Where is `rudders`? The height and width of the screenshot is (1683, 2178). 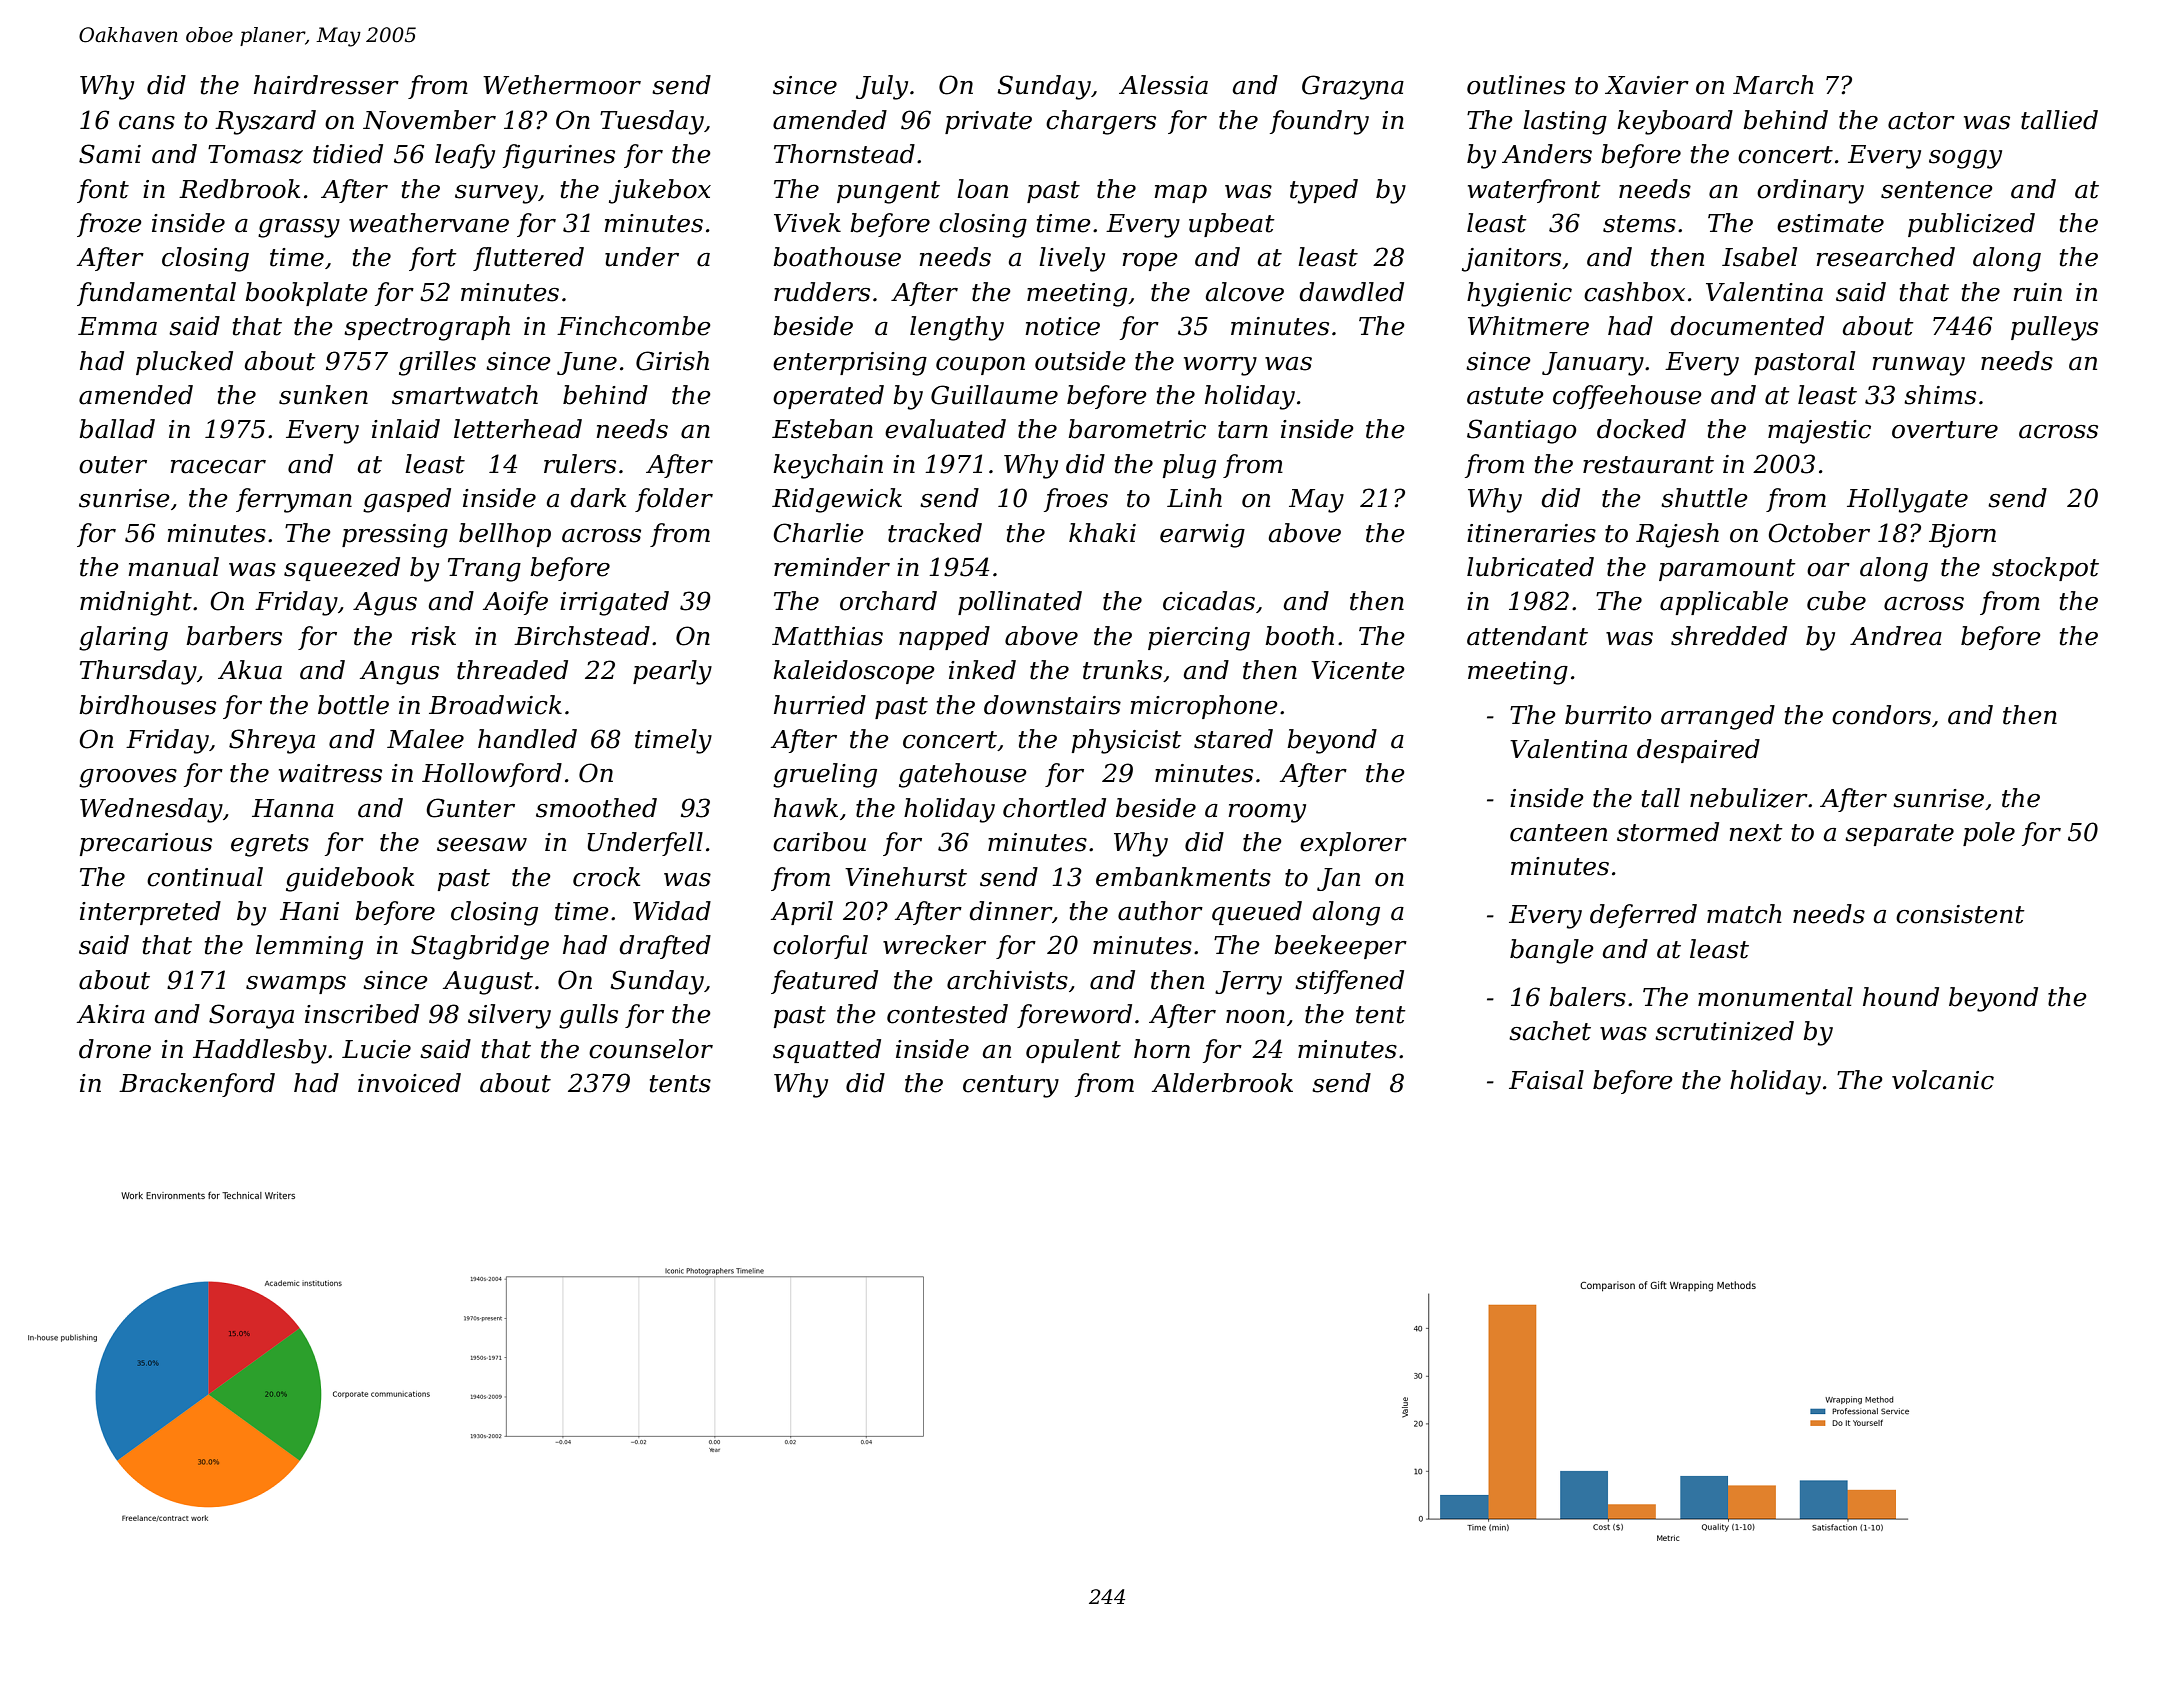
rudders is located at coordinates (822, 292).
